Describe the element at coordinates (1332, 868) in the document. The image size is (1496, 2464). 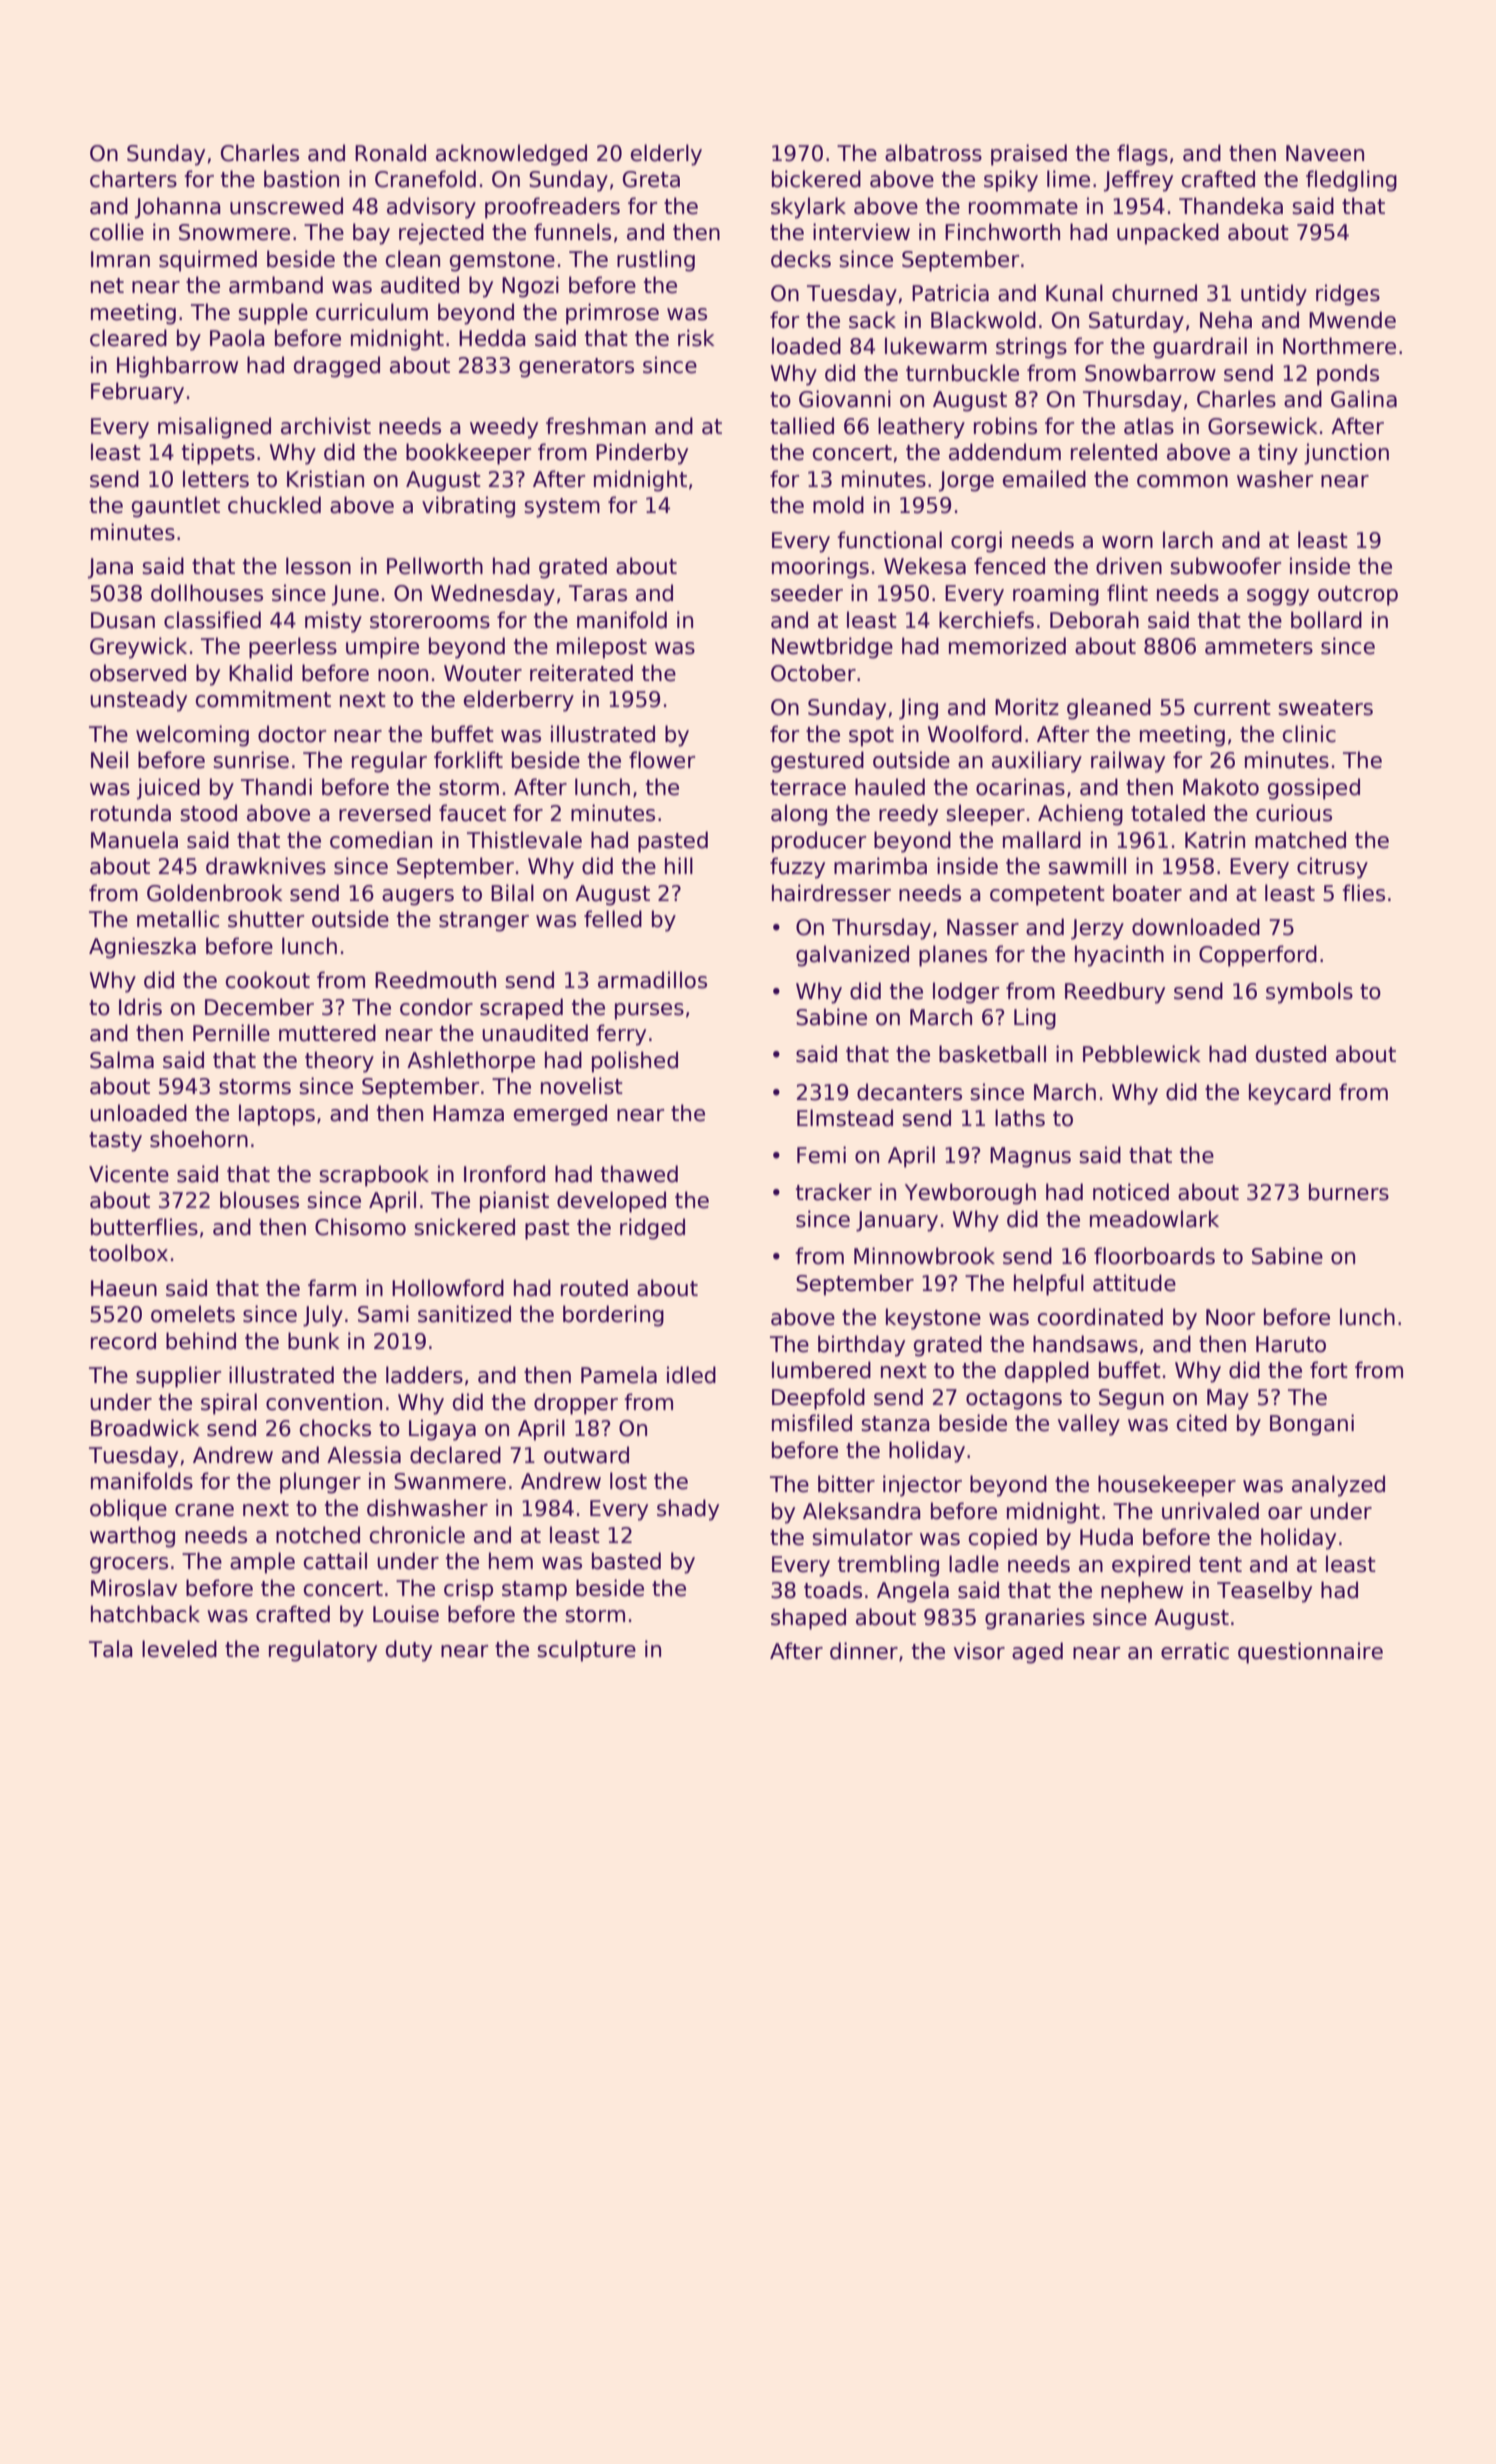
I see `citrusy` at that location.
